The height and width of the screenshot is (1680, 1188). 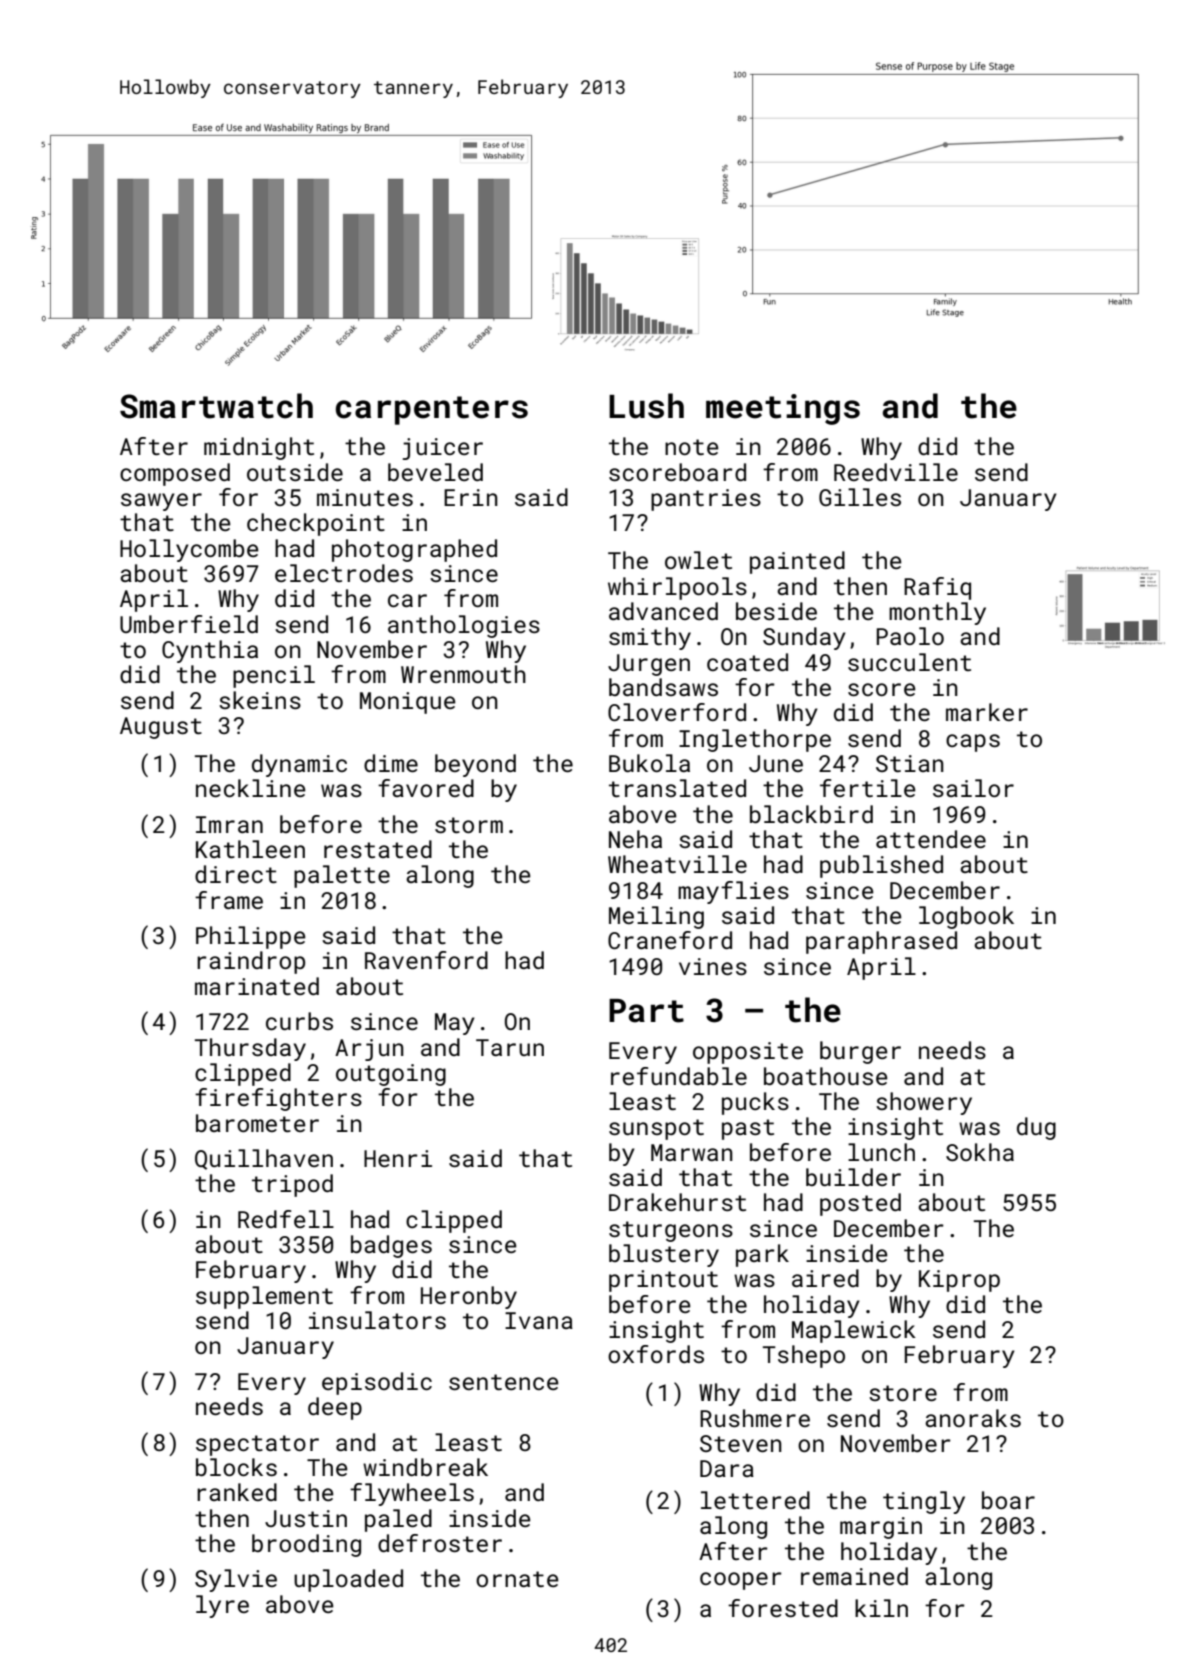 What do you see at coordinates (257, 986) in the screenshot?
I see `marinated` at bounding box center [257, 986].
